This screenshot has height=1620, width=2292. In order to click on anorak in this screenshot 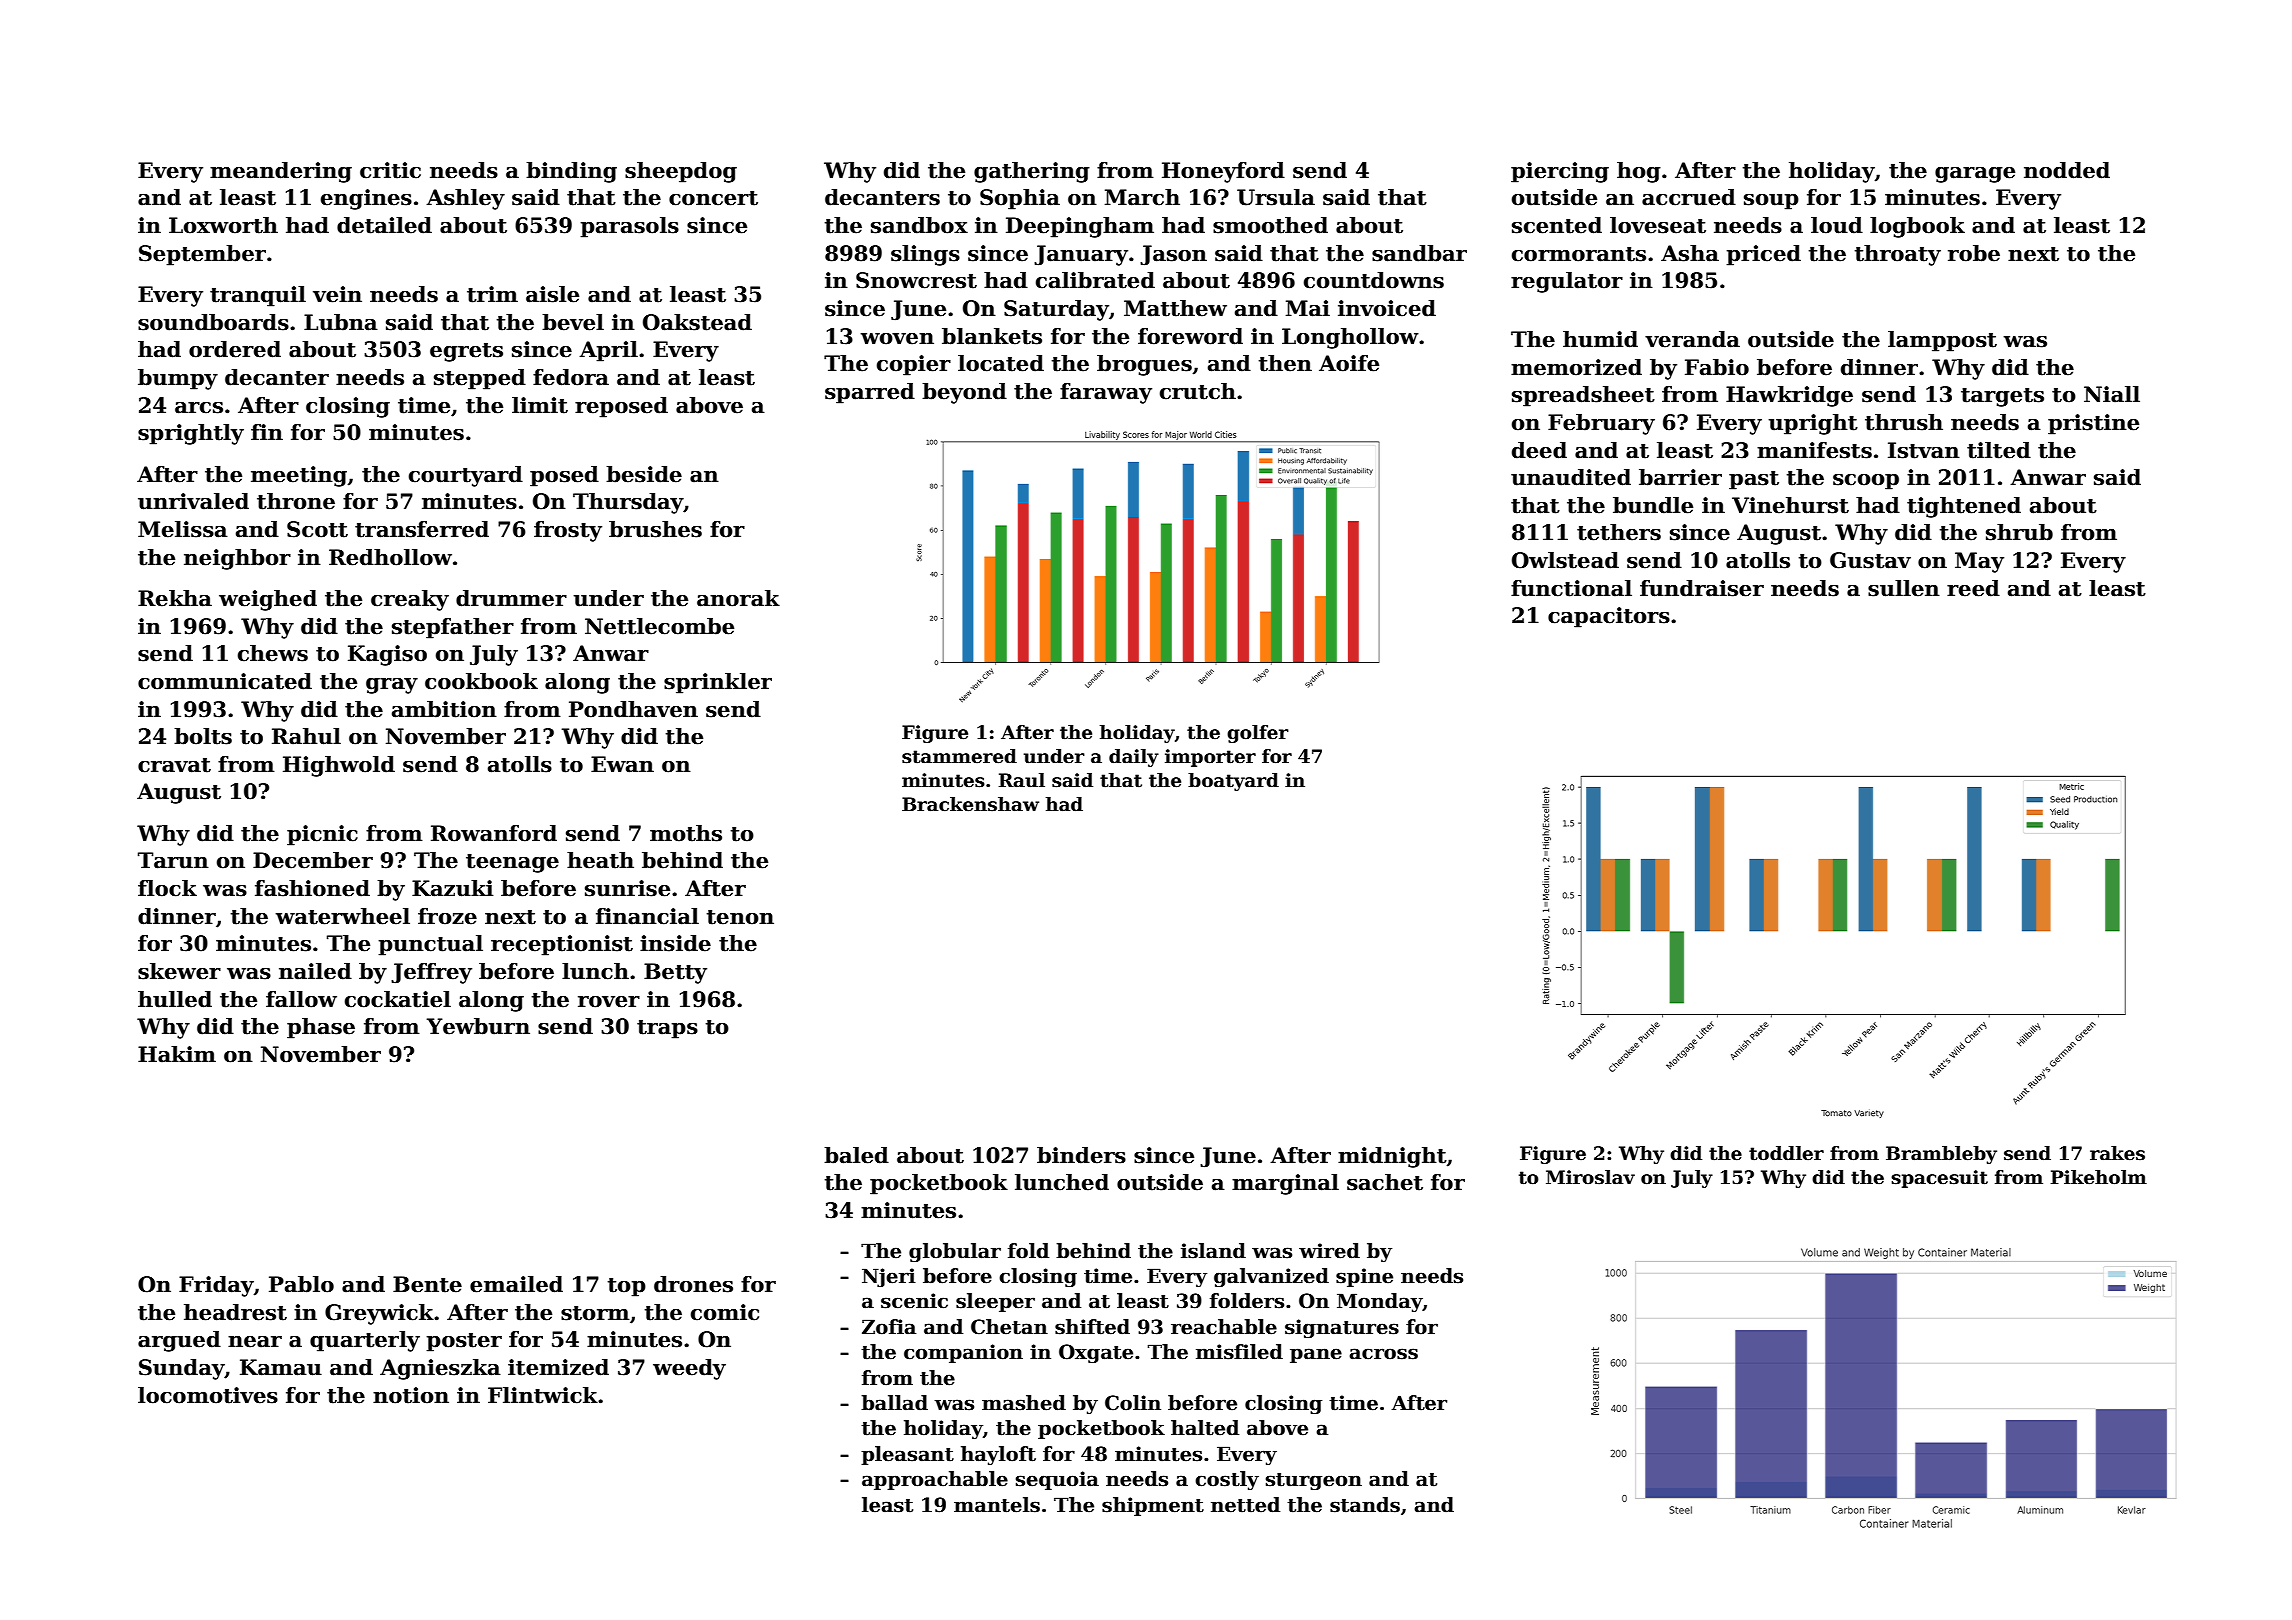, I will do `click(738, 598)`.
